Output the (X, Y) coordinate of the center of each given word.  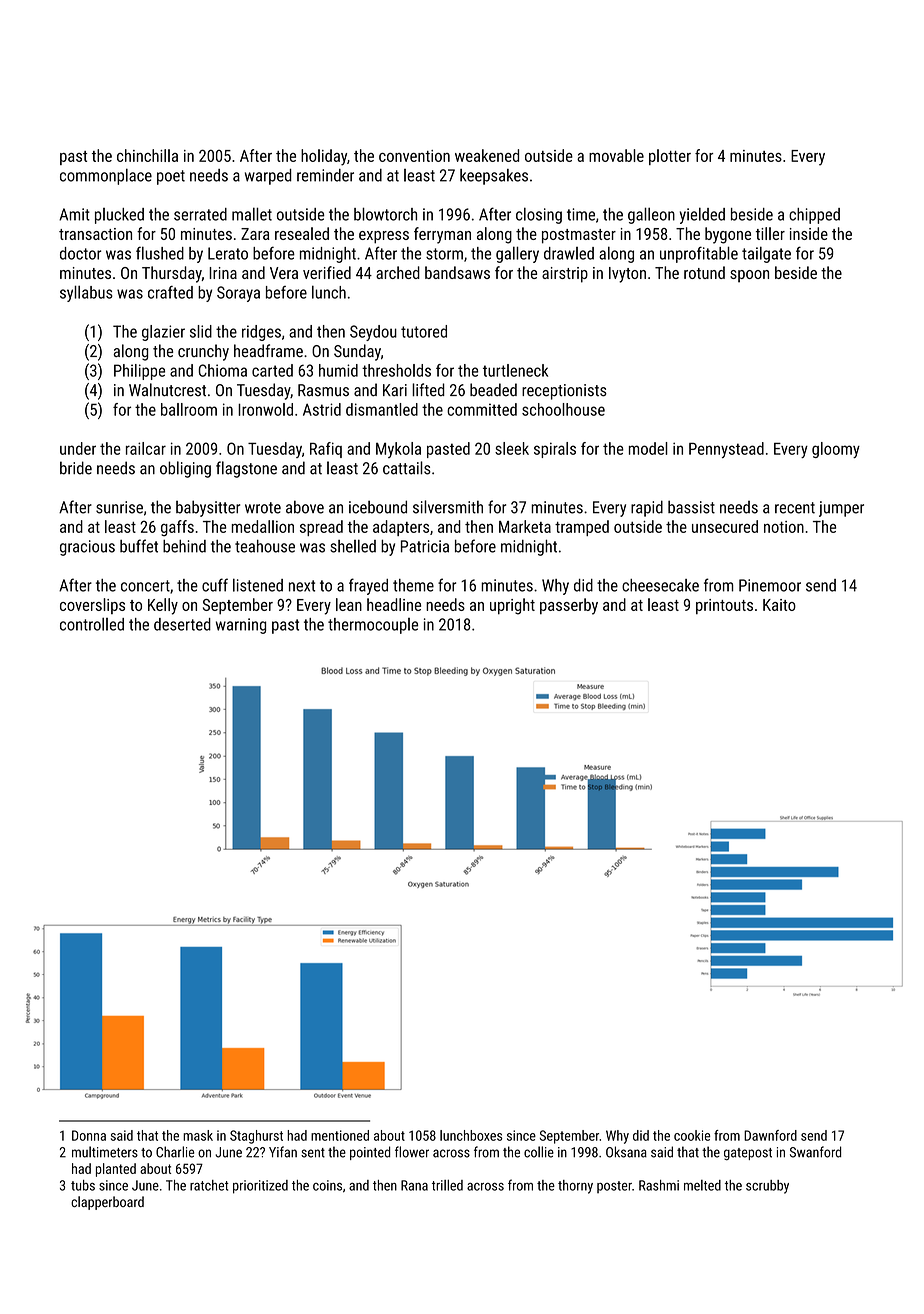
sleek (512, 448)
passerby (569, 606)
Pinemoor (770, 585)
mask (198, 1135)
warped (268, 177)
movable (616, 155)
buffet (139, 546)
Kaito (779, 605)
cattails (407, 468)
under (78, 448)
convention (414, 156)
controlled (92, 624)
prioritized (260, 1187)
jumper (841, 509)
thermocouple (373, 626)
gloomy (836, 450)
